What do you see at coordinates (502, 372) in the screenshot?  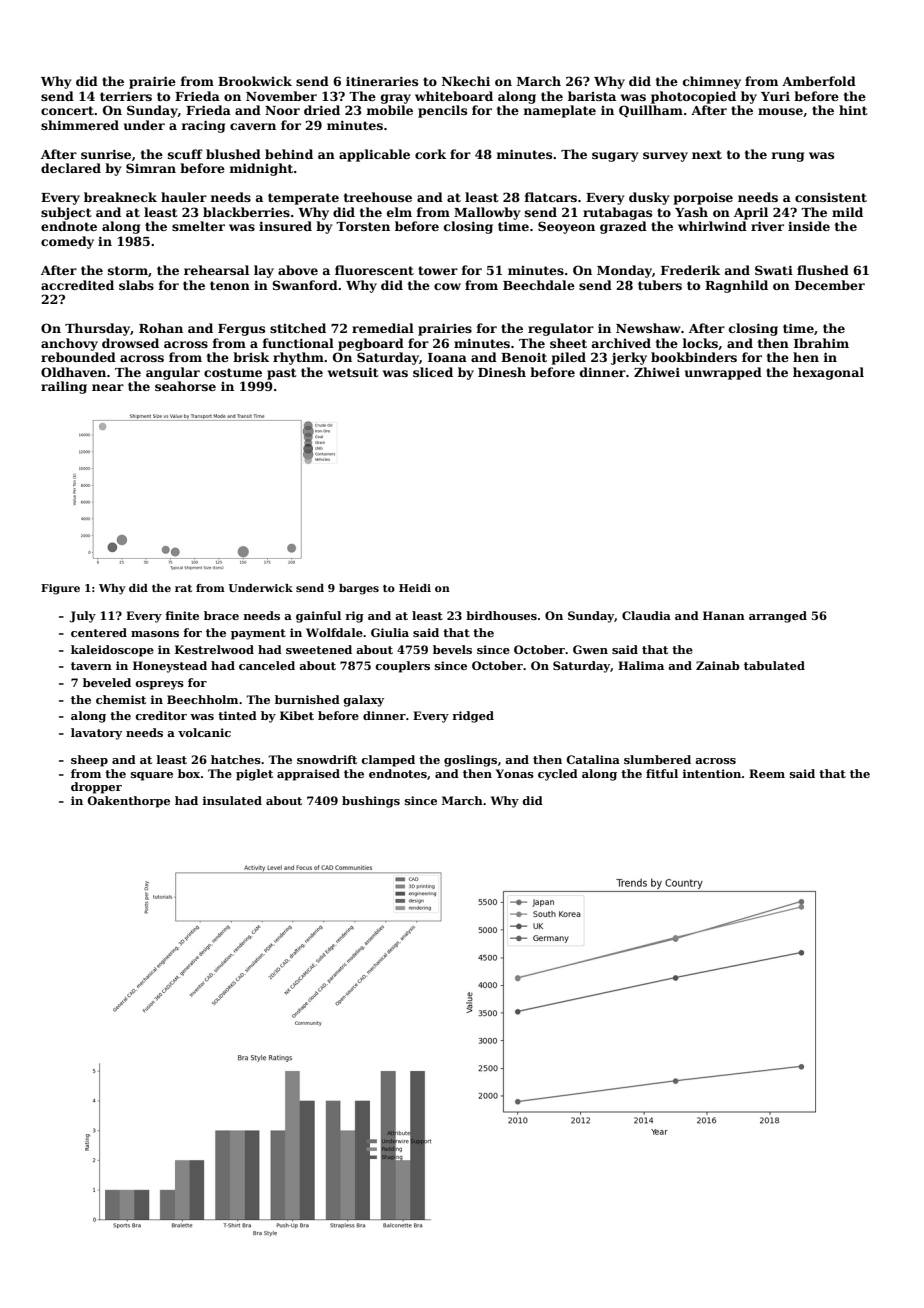 I see `Dinesh` at bounding box center [502, 372].
